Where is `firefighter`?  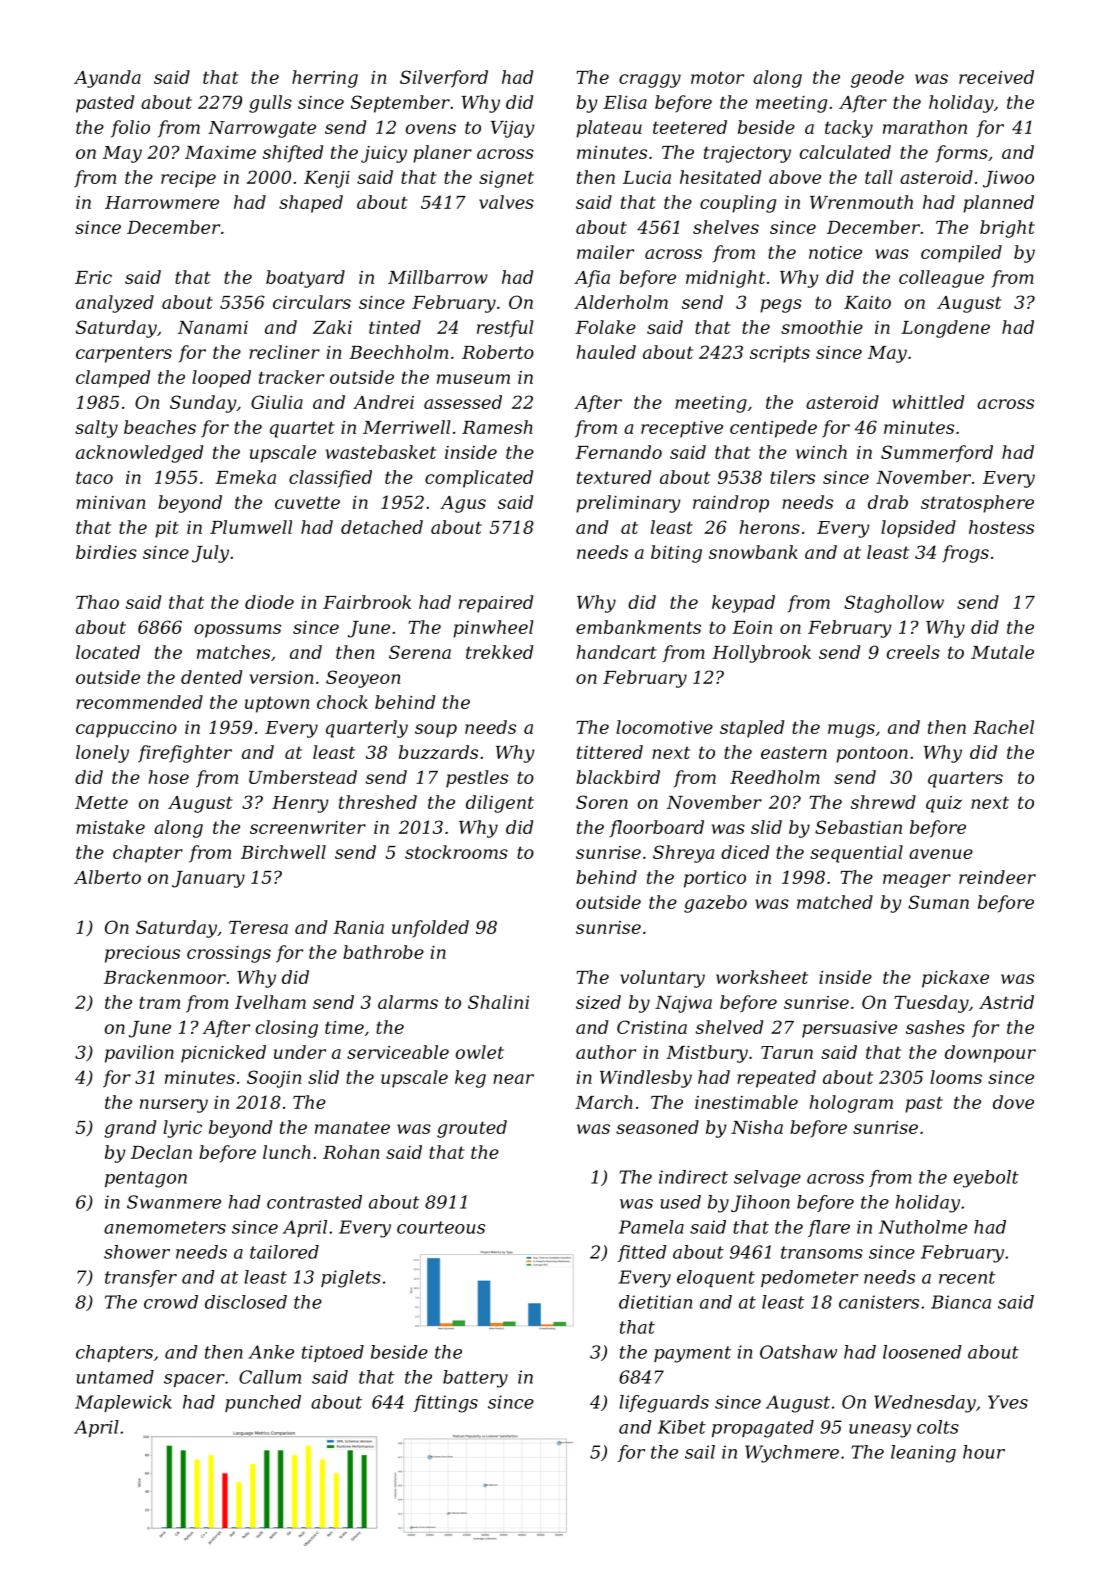
firefighter is located at coordinates (185, 754).
